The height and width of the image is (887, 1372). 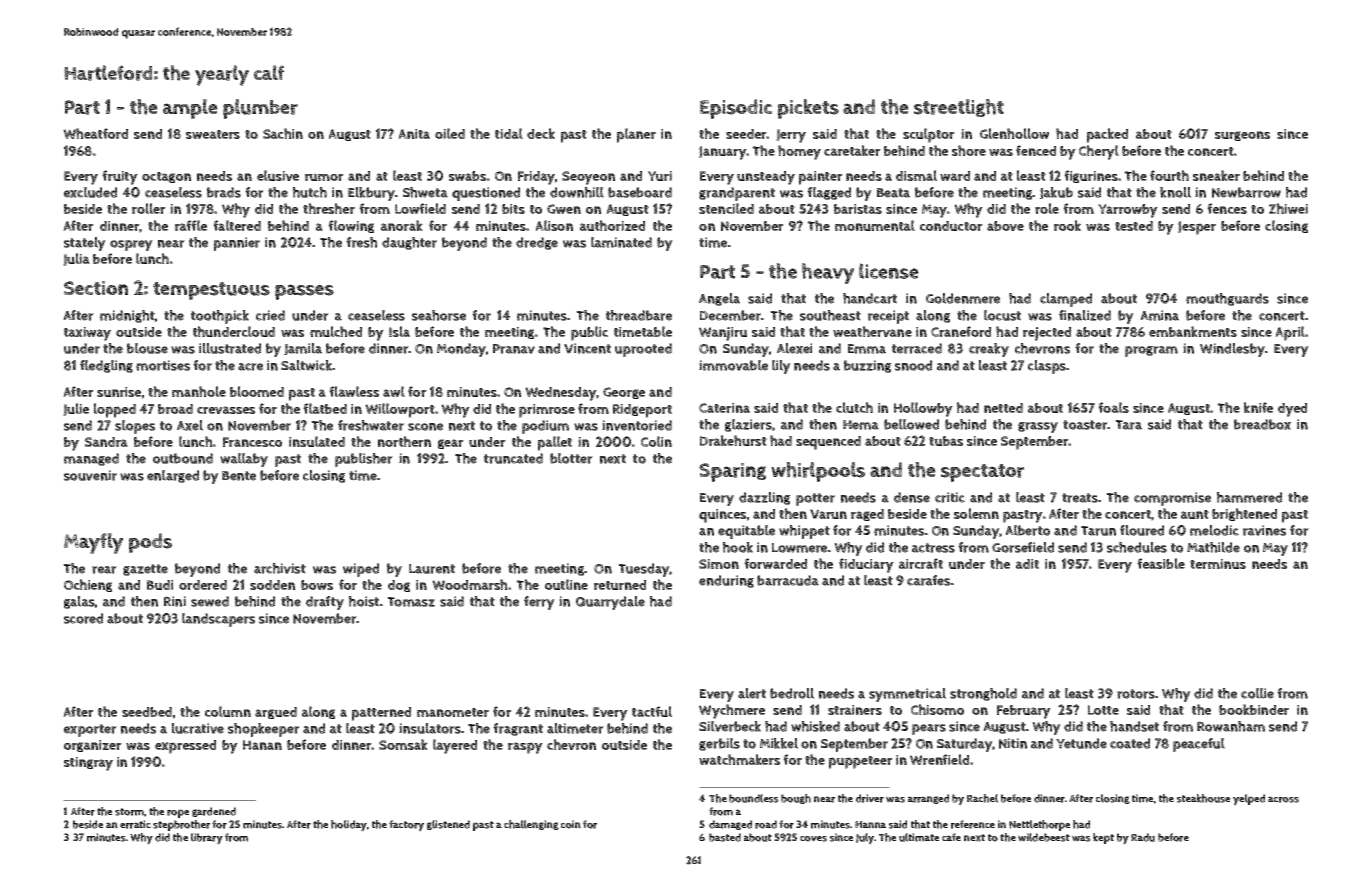 What do you see at coordinates (656, 441) in the image?
I see `Colin` at bounding box center [656, 441].
